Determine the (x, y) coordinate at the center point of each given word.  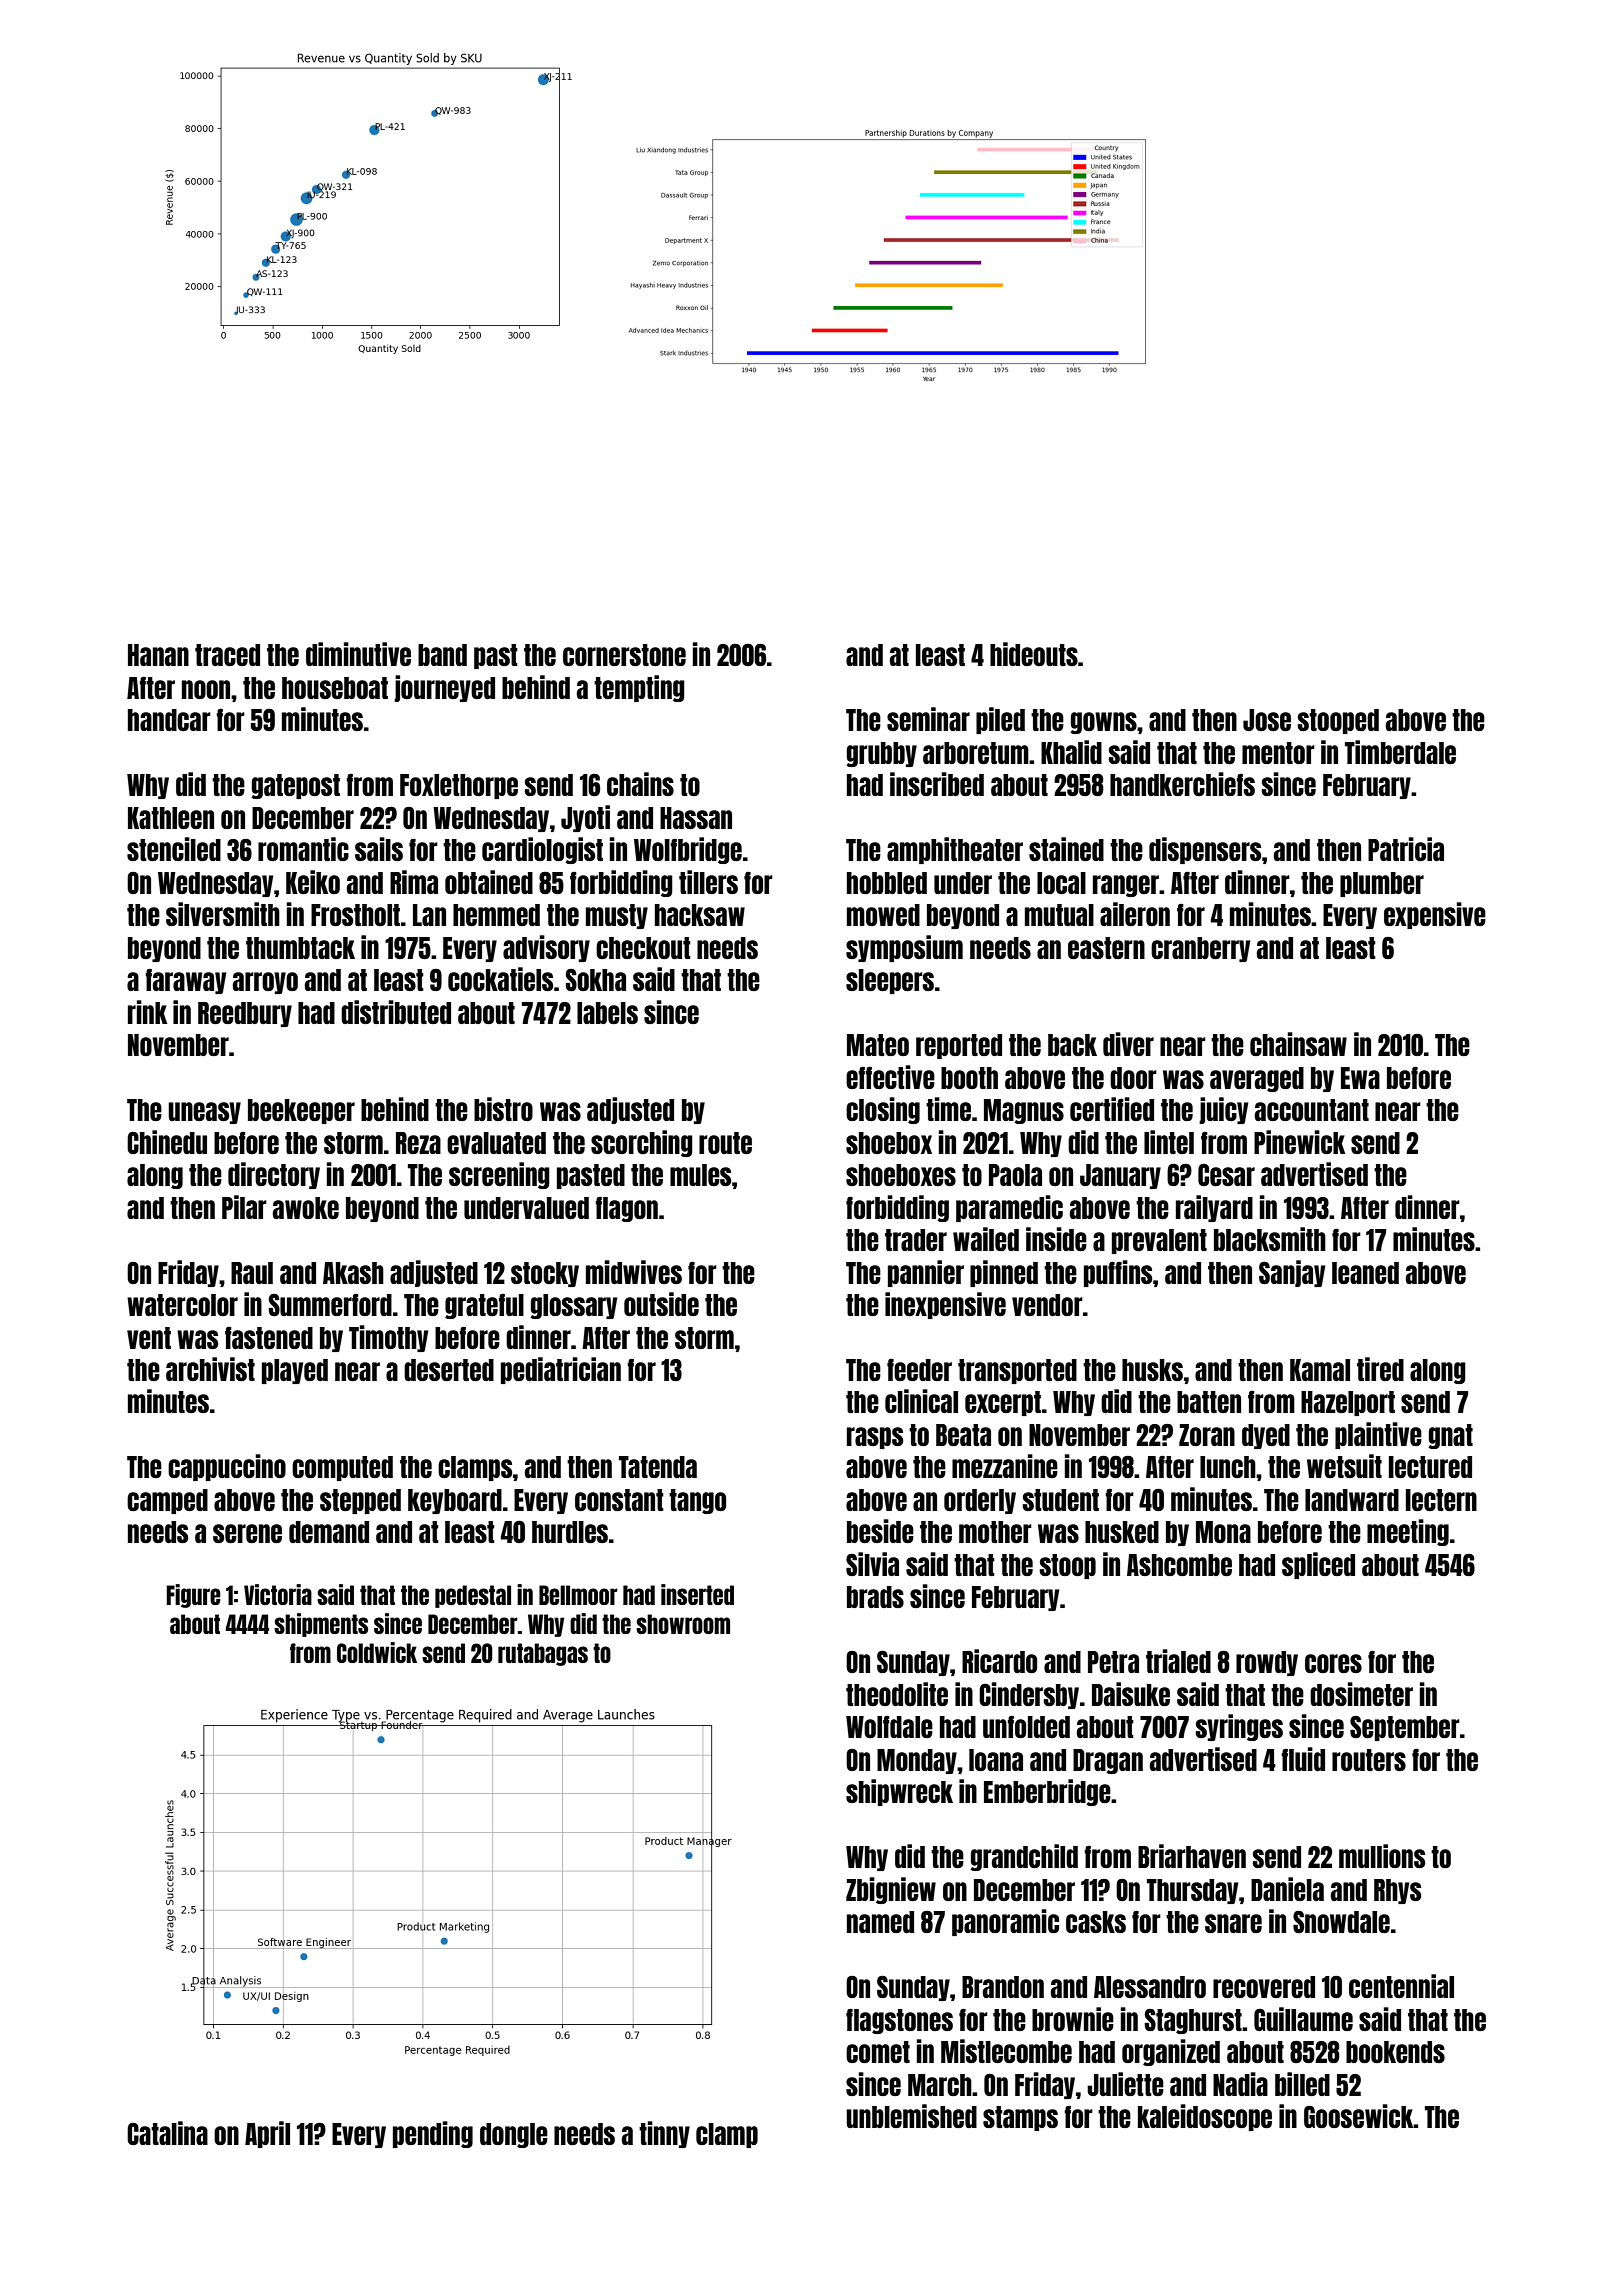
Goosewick (1359, 2116)
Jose (1267, 720)
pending (433, 2134)
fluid (1303, 1759)
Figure (193, 1596)
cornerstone (624, 655)
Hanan (158, 655)
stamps (1020, 2118)
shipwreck (899, 1792)
